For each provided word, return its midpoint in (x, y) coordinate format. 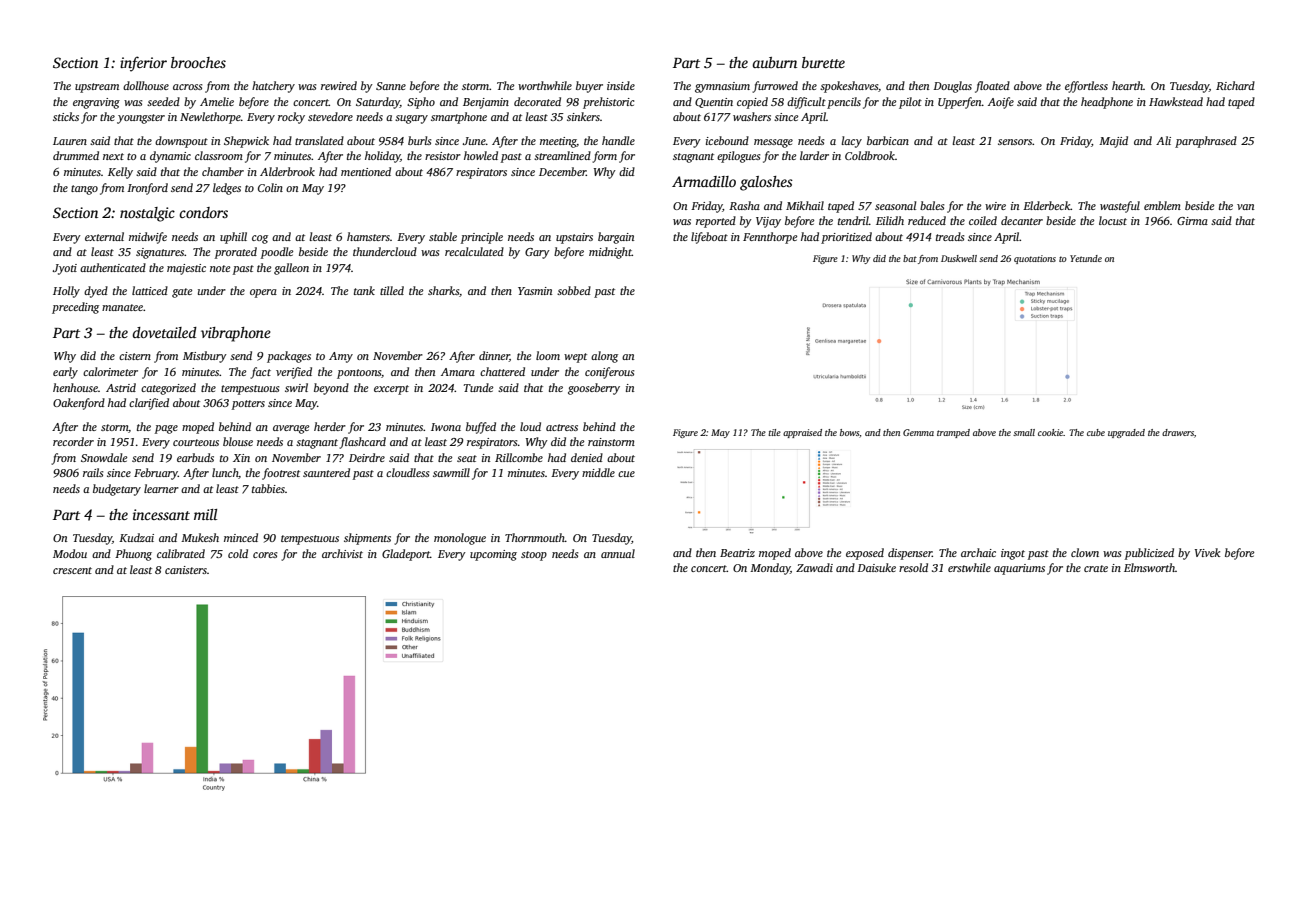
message (773, 143)
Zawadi (814, 567)
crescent (72, 570)
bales (932, 205)
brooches (198, 62)
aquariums (1019, 569)
